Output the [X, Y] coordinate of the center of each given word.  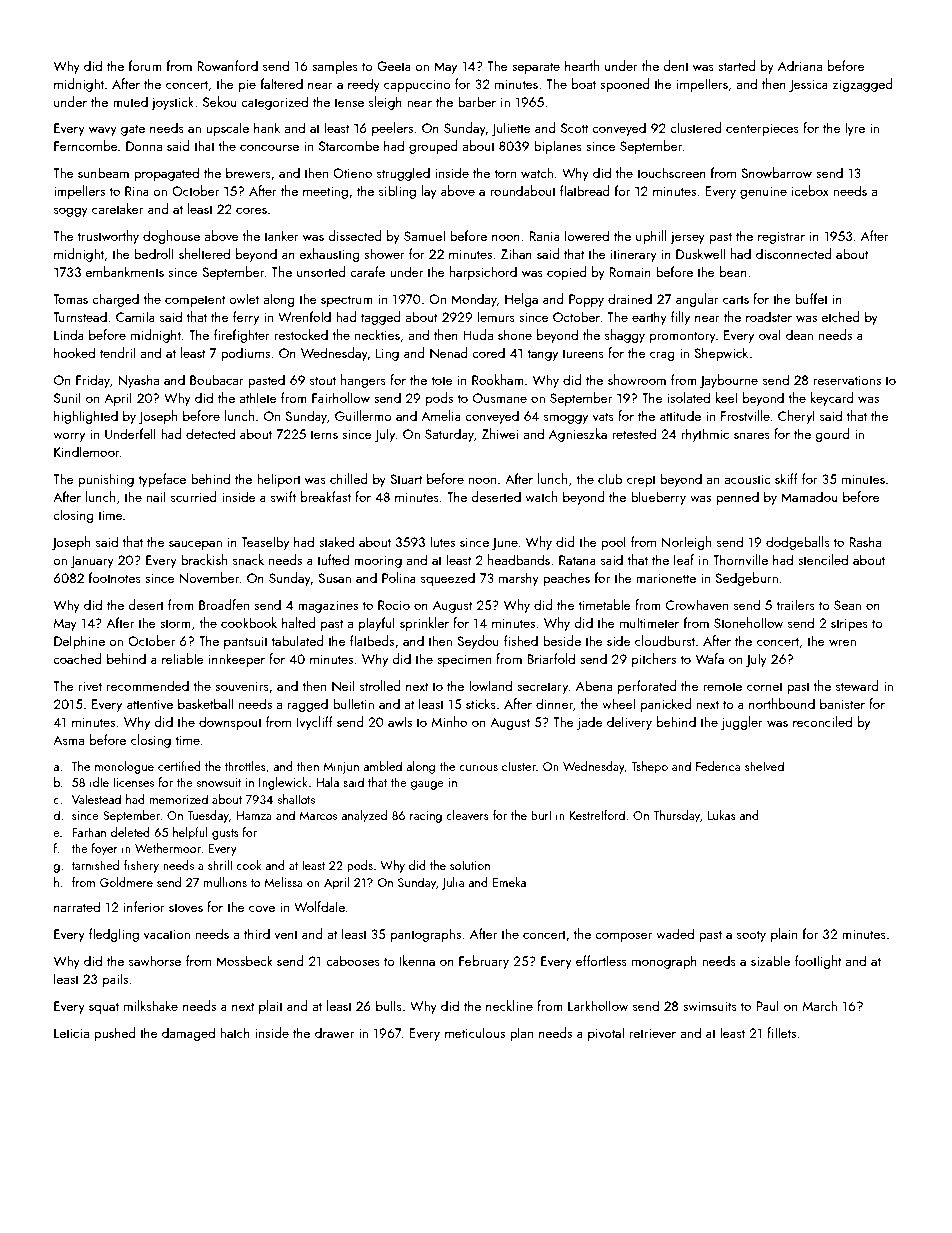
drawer [334, 1032]
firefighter [242, 336]
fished [521, 640]
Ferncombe [86, 145]
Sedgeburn [746, 579]
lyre [855, 129]
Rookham [498, 379]
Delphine [79, 642]
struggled [403, 174]
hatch [235, 1032]
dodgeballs [798, 543]
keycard [832, 399]
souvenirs [242, 686]
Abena [594, 685]
